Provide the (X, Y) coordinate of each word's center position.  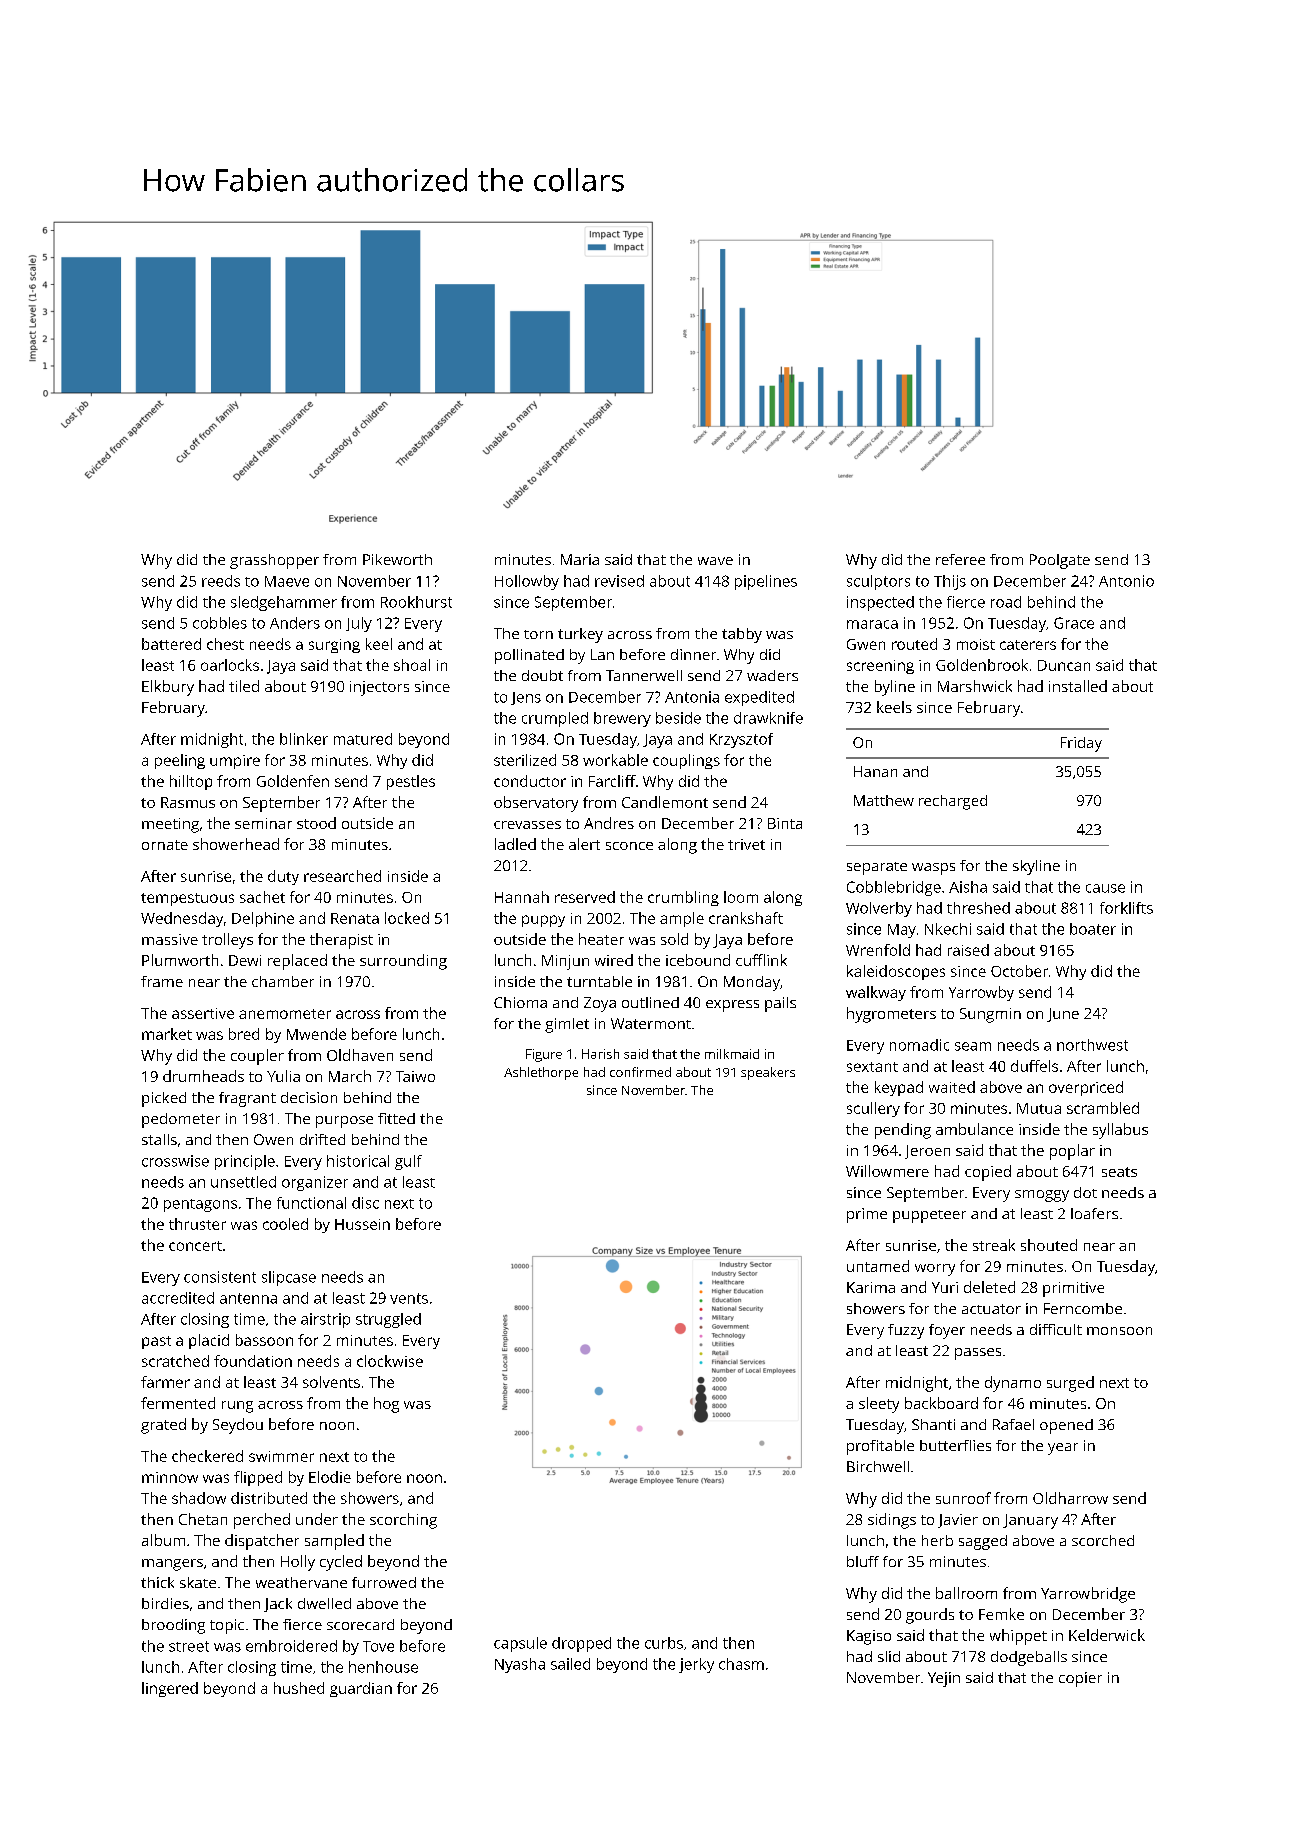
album (163, 1540)
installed (1078, 686)
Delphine (263, 919)
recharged (953, 802)
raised (968, 950)
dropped (581, 1644)
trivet (746, 844)
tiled (244, 686)
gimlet (567, 1025)
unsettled (243, 1182)
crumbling (683, 898)
